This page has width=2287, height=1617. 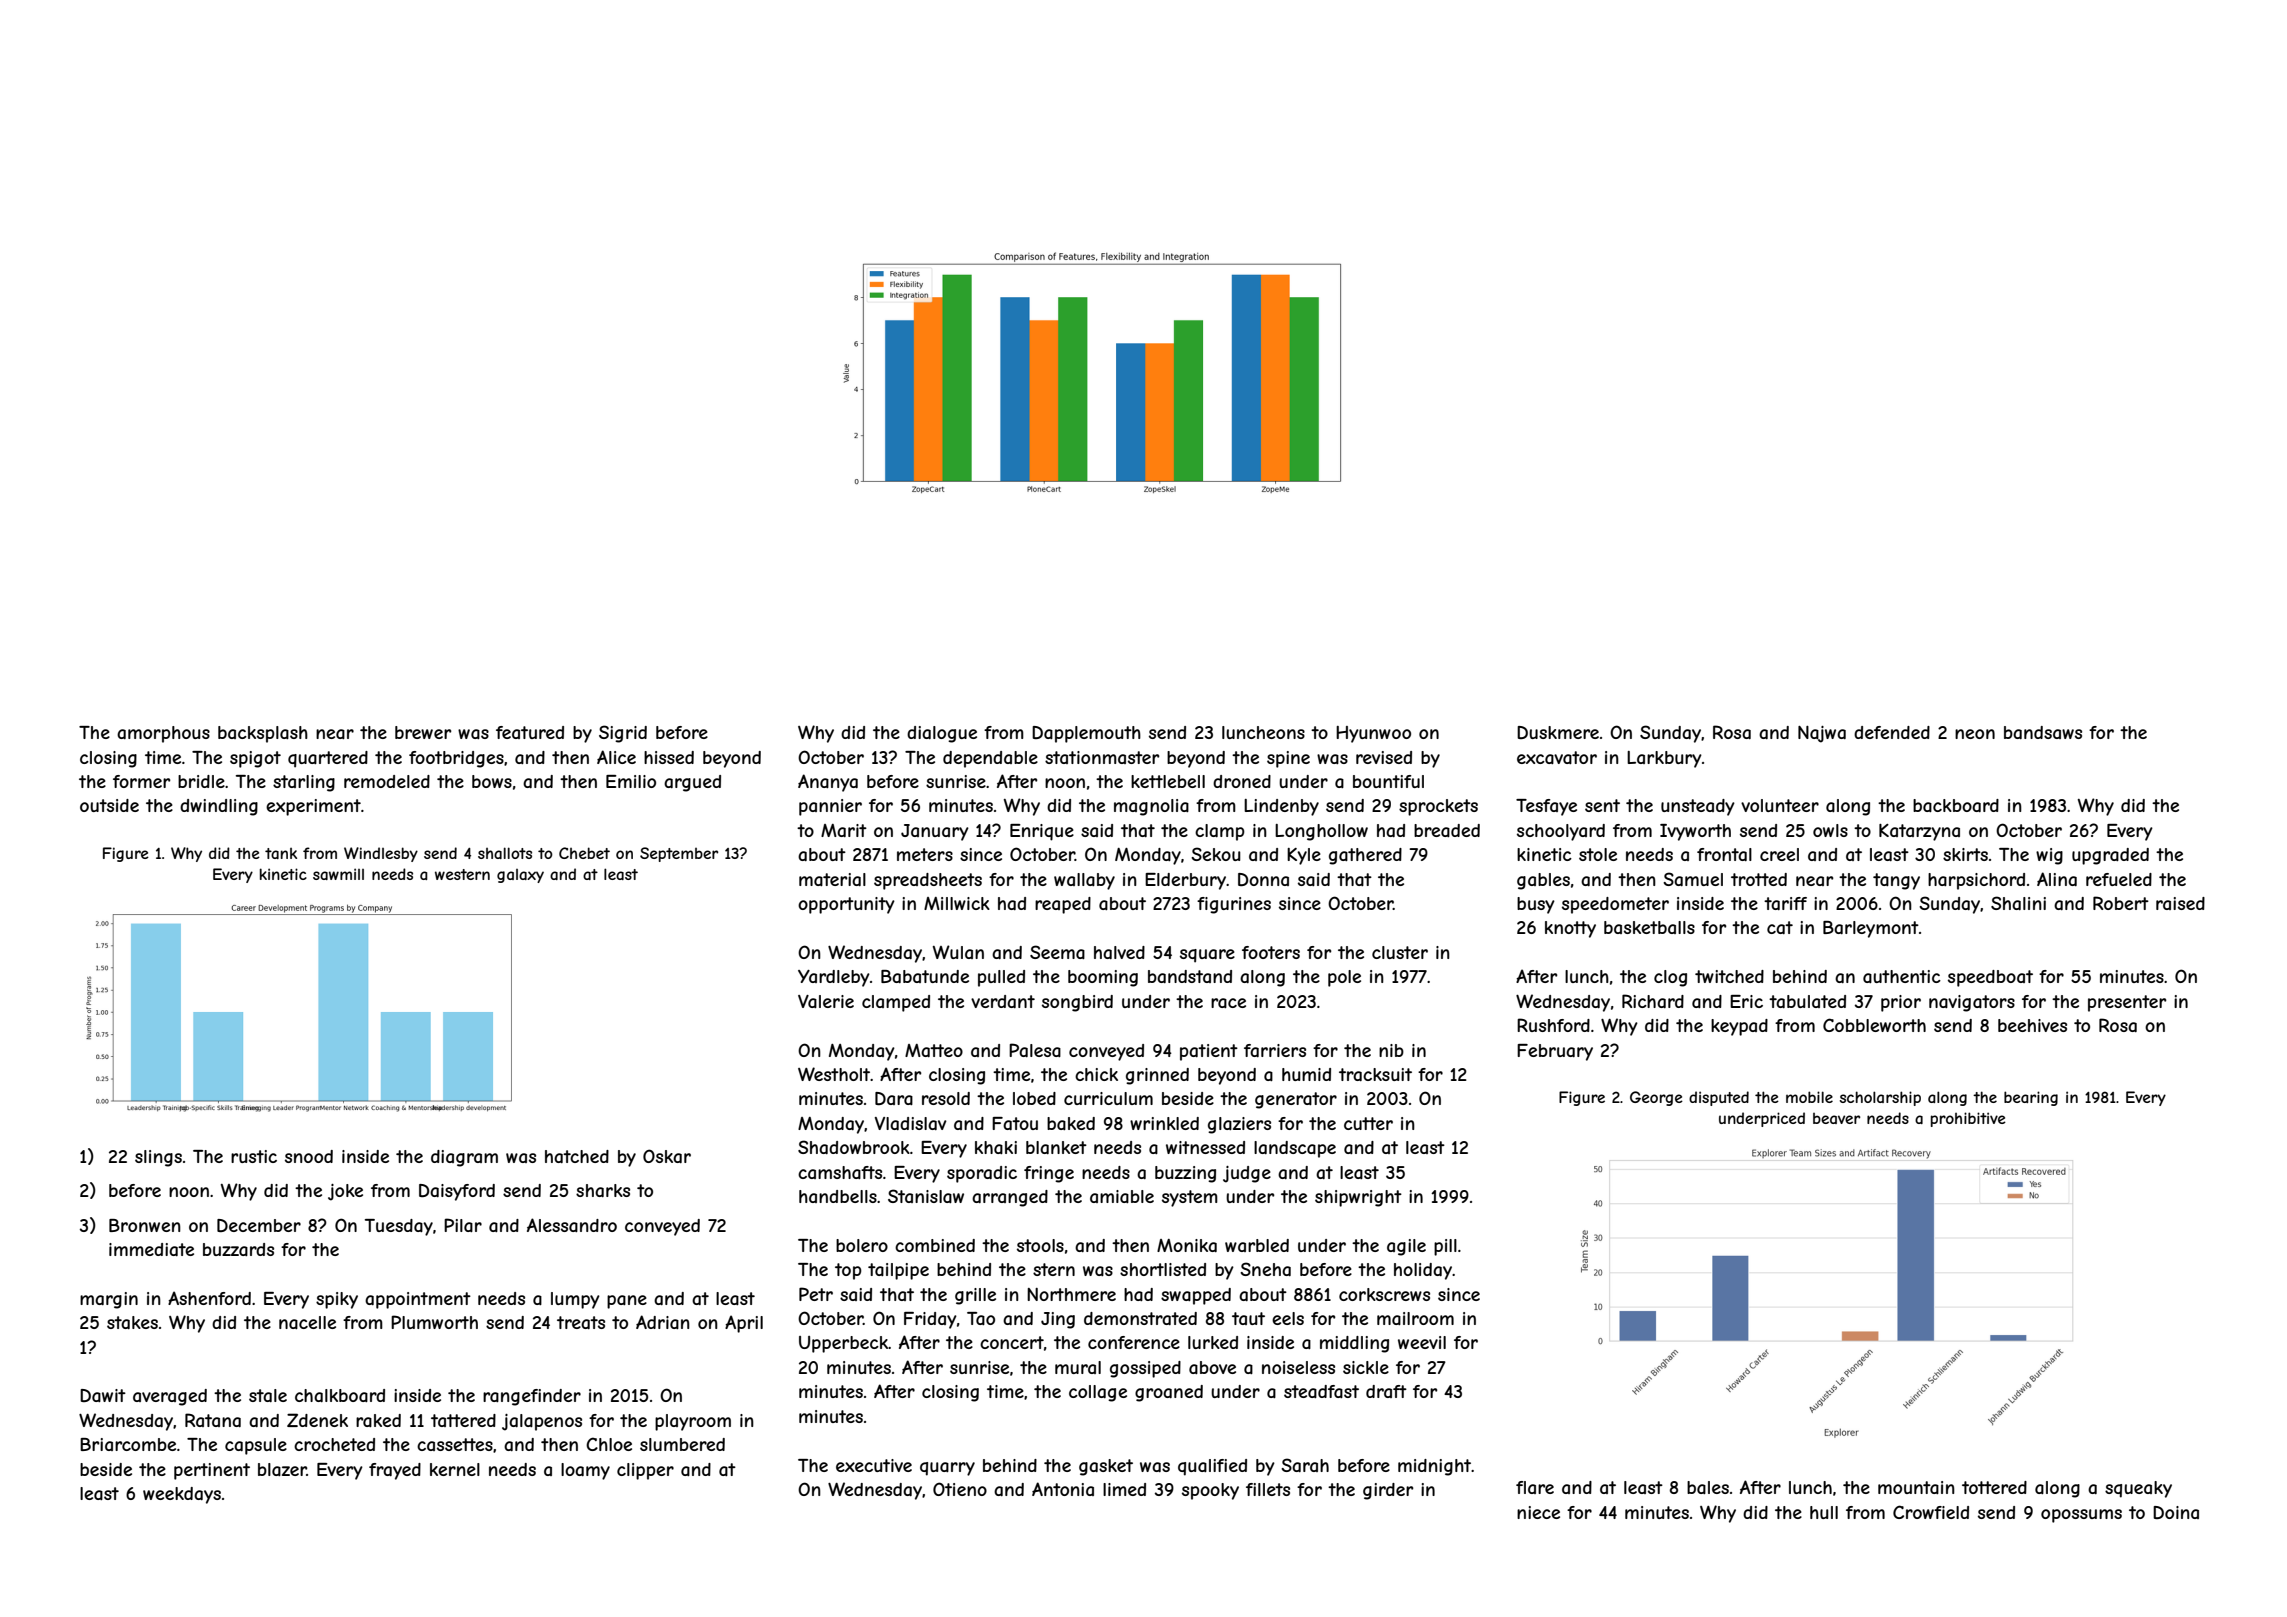 What do you see at coordinates (2043, 732) in the page?
I see `bandsaws` at bounding box center [2043, 732].
